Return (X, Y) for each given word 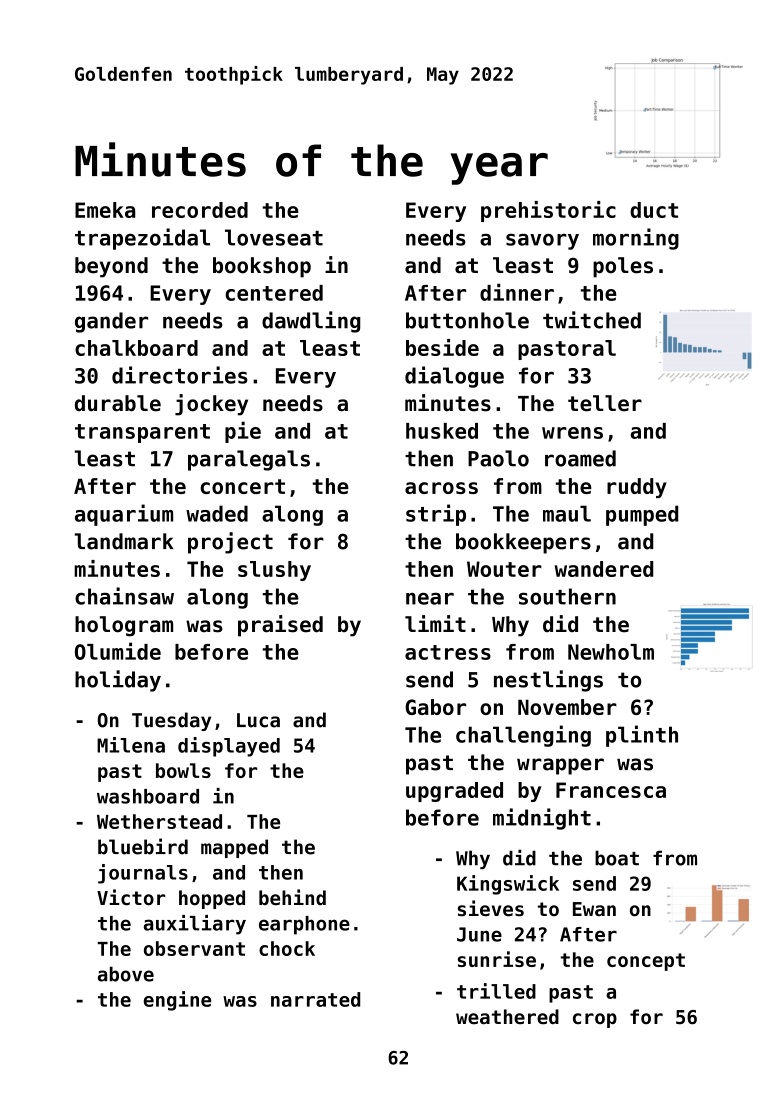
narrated (315, 999)
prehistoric (548, 211)
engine (177, 1001)
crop (595, 1020)
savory (542, 242)
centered (274, 293)
